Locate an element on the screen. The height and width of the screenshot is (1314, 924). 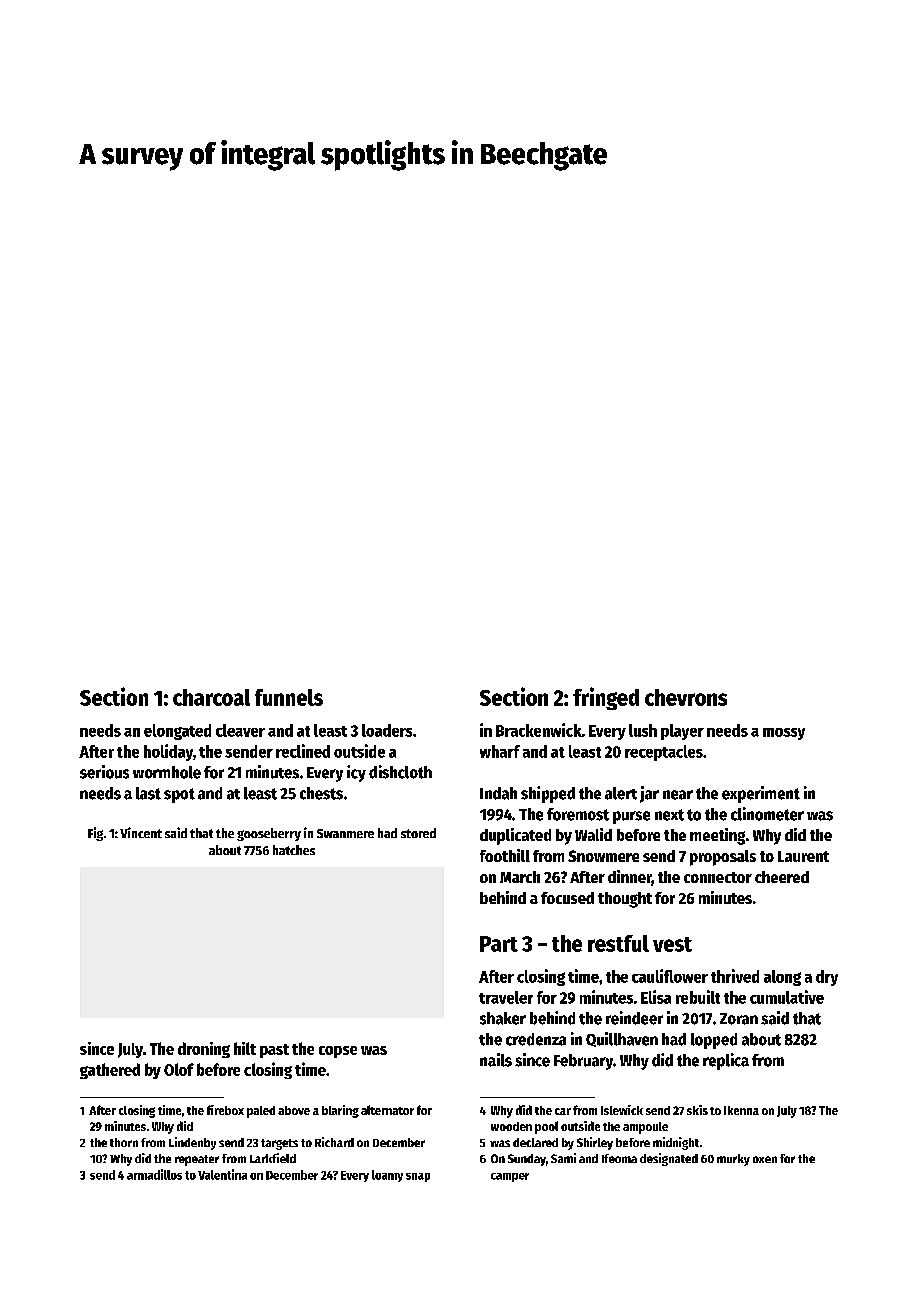
charcoal is located at coordinates (211, 697).
